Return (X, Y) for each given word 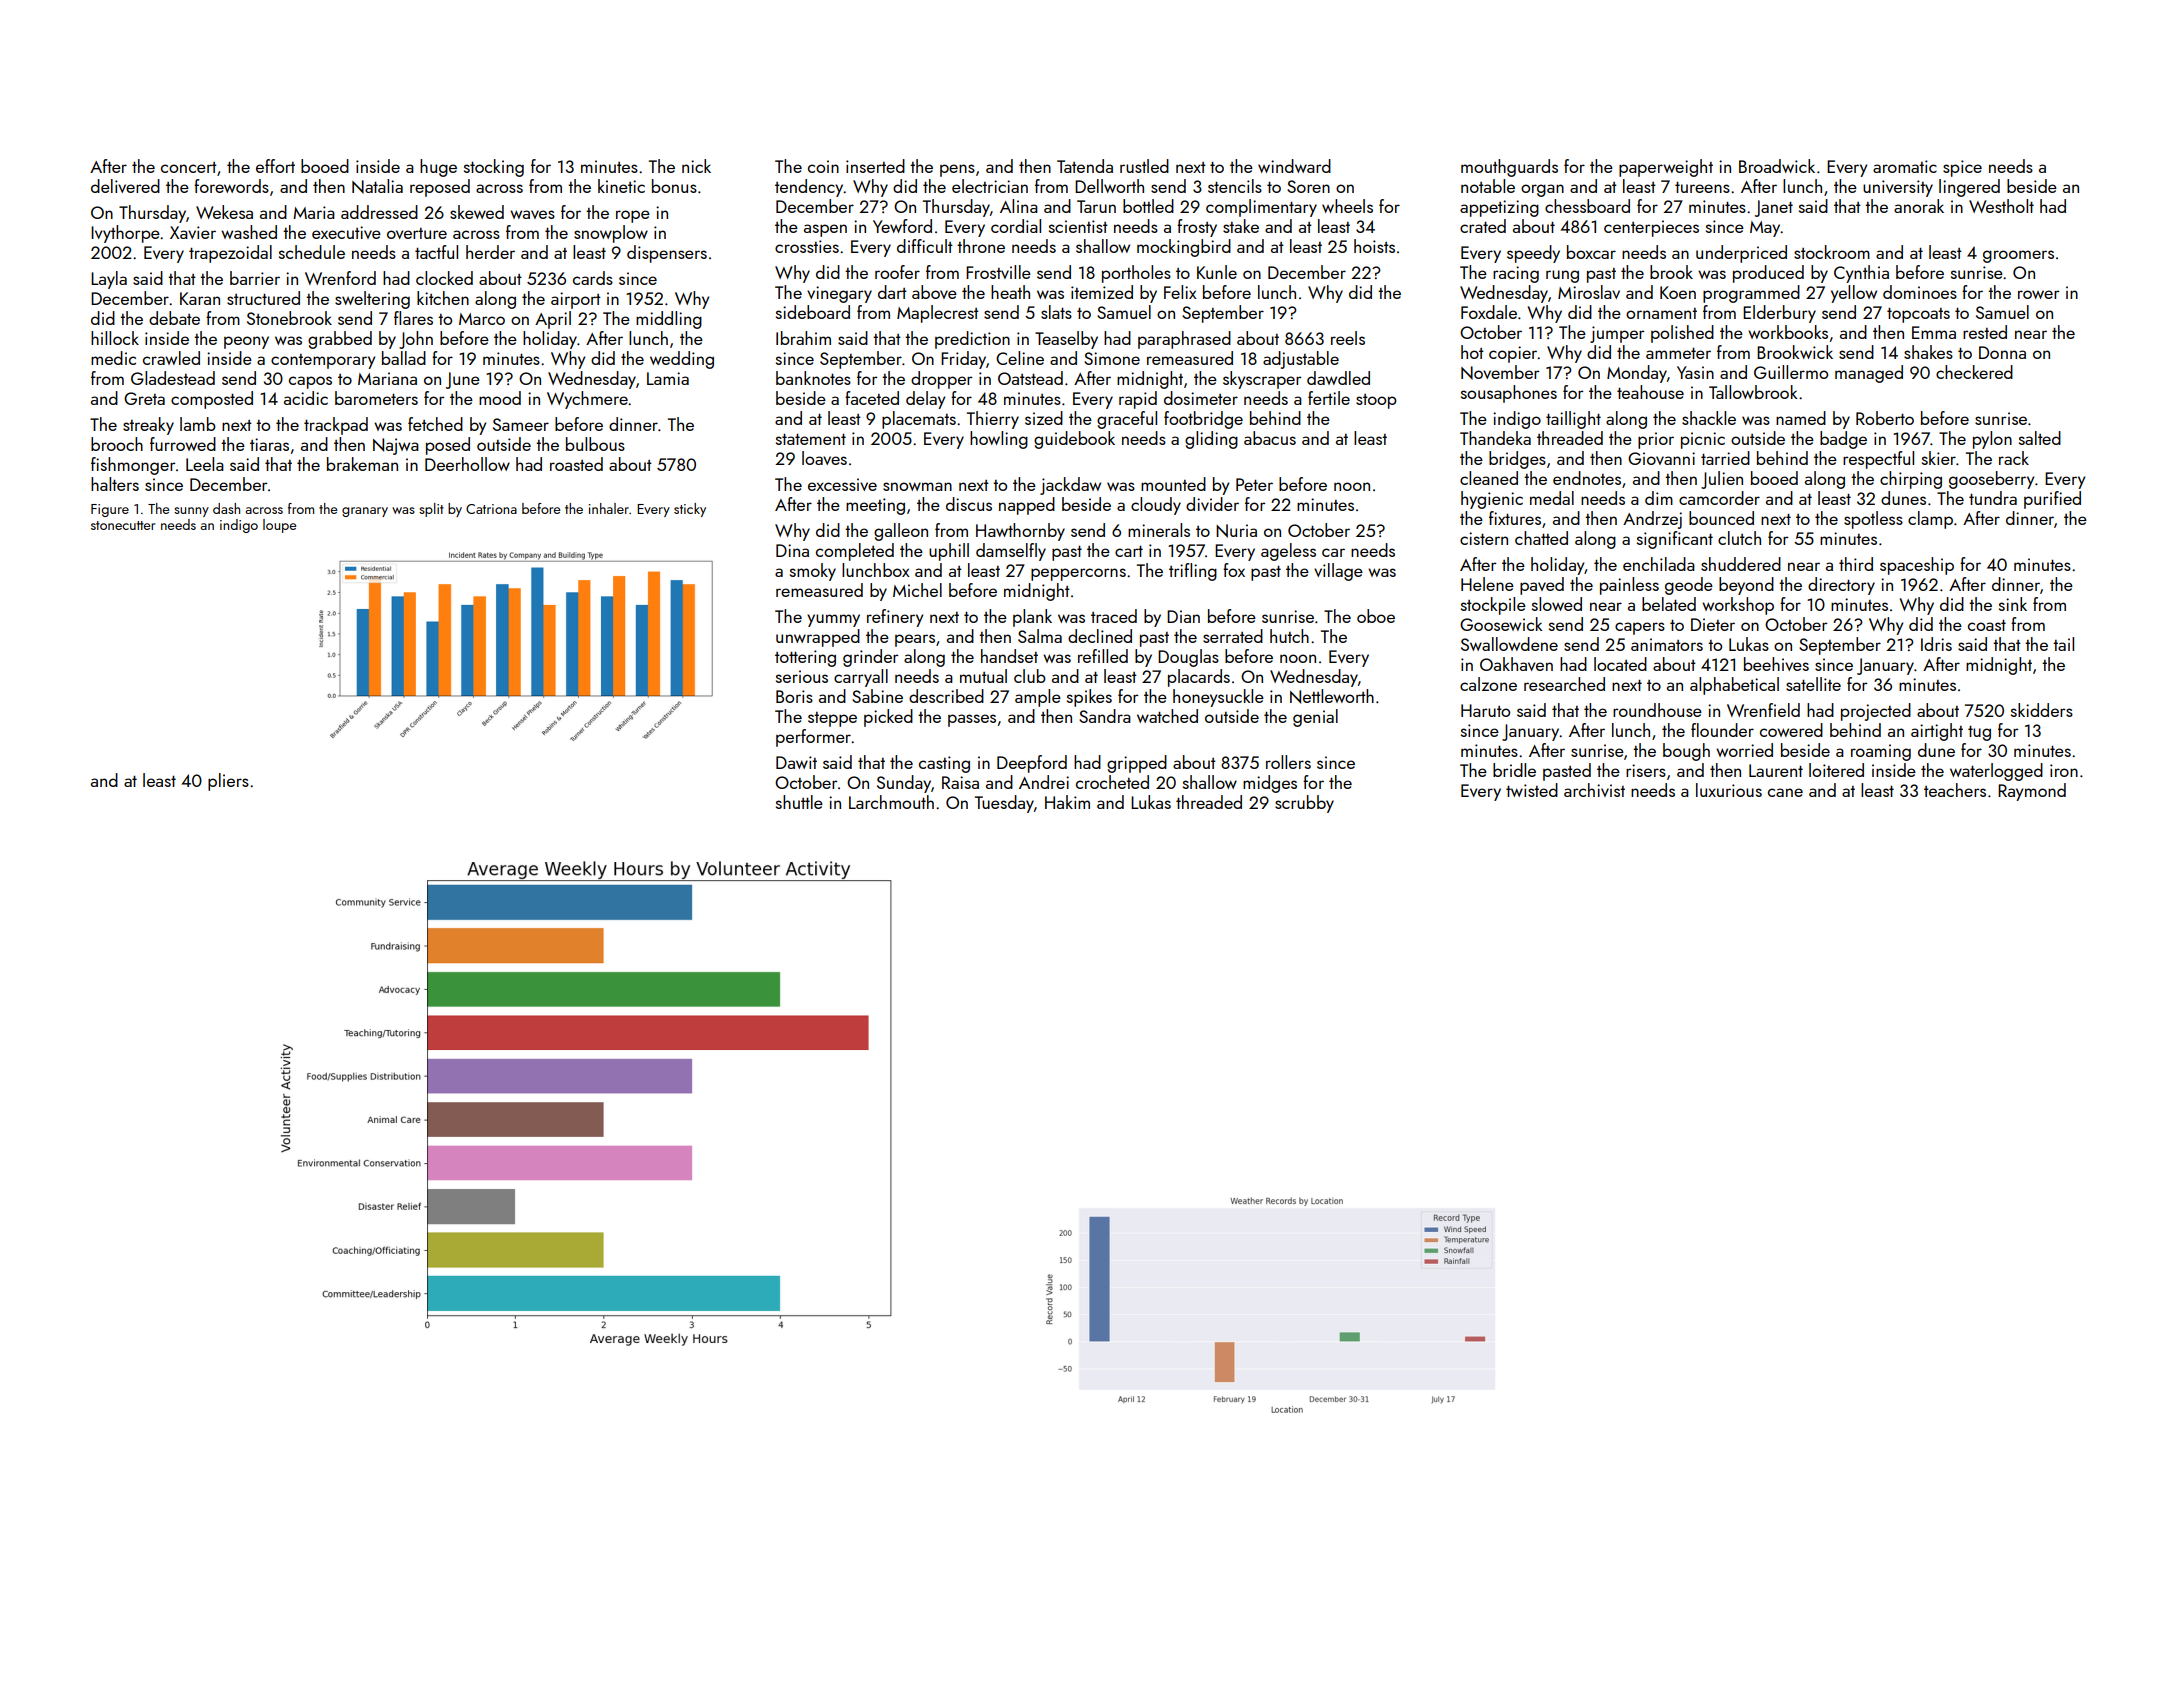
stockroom (1832, 252)
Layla (109, 280)
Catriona (491, 509)
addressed (379, 212)
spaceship (1917, 566)
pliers (228, 782)
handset (1009, 656)
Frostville (998, 272)
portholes (1136, 274)
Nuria (1236, 531)
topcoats (1918, 315)
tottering (805, 658)
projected (1876, 712)
